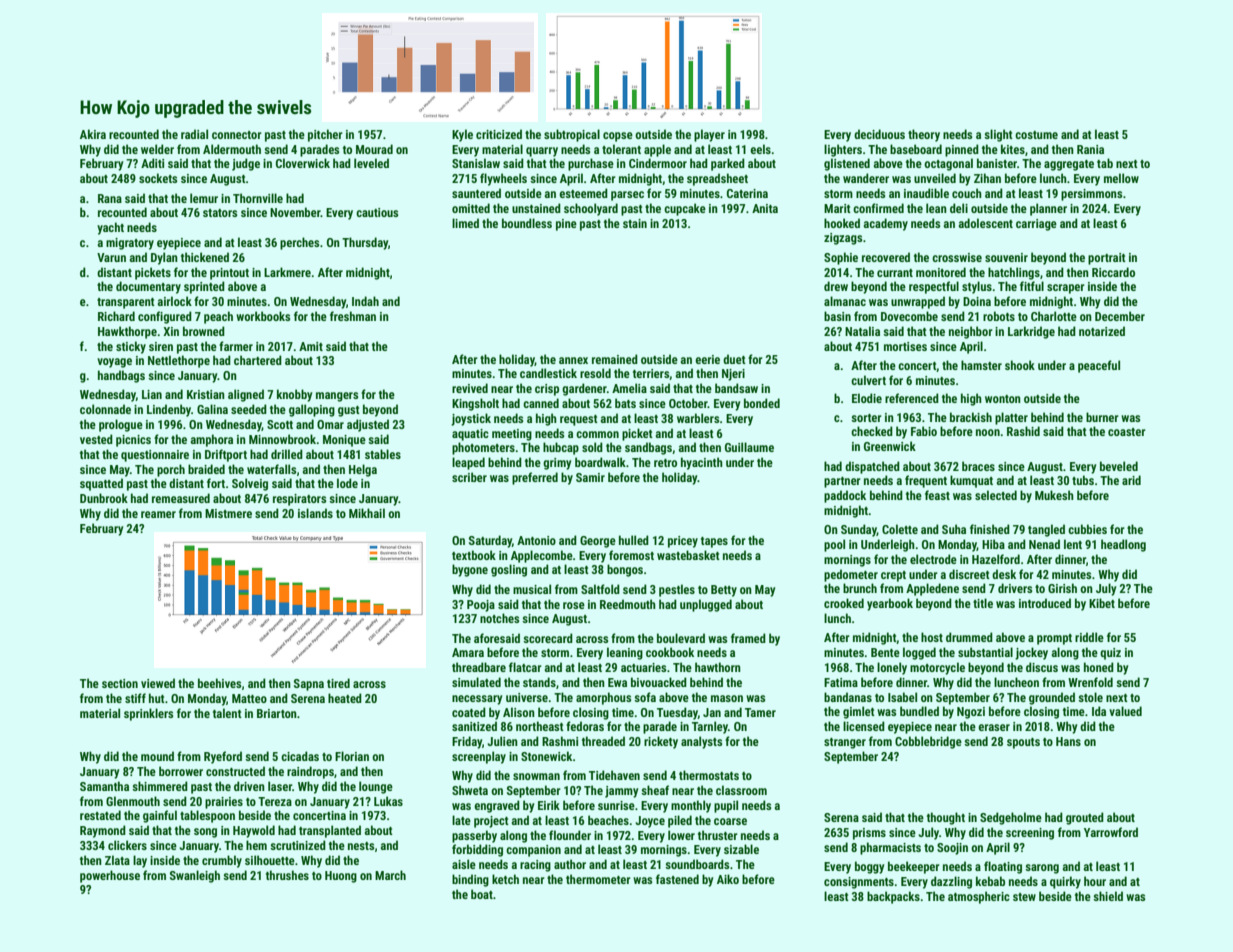  I want to click on Rana, so click(110, 198).
